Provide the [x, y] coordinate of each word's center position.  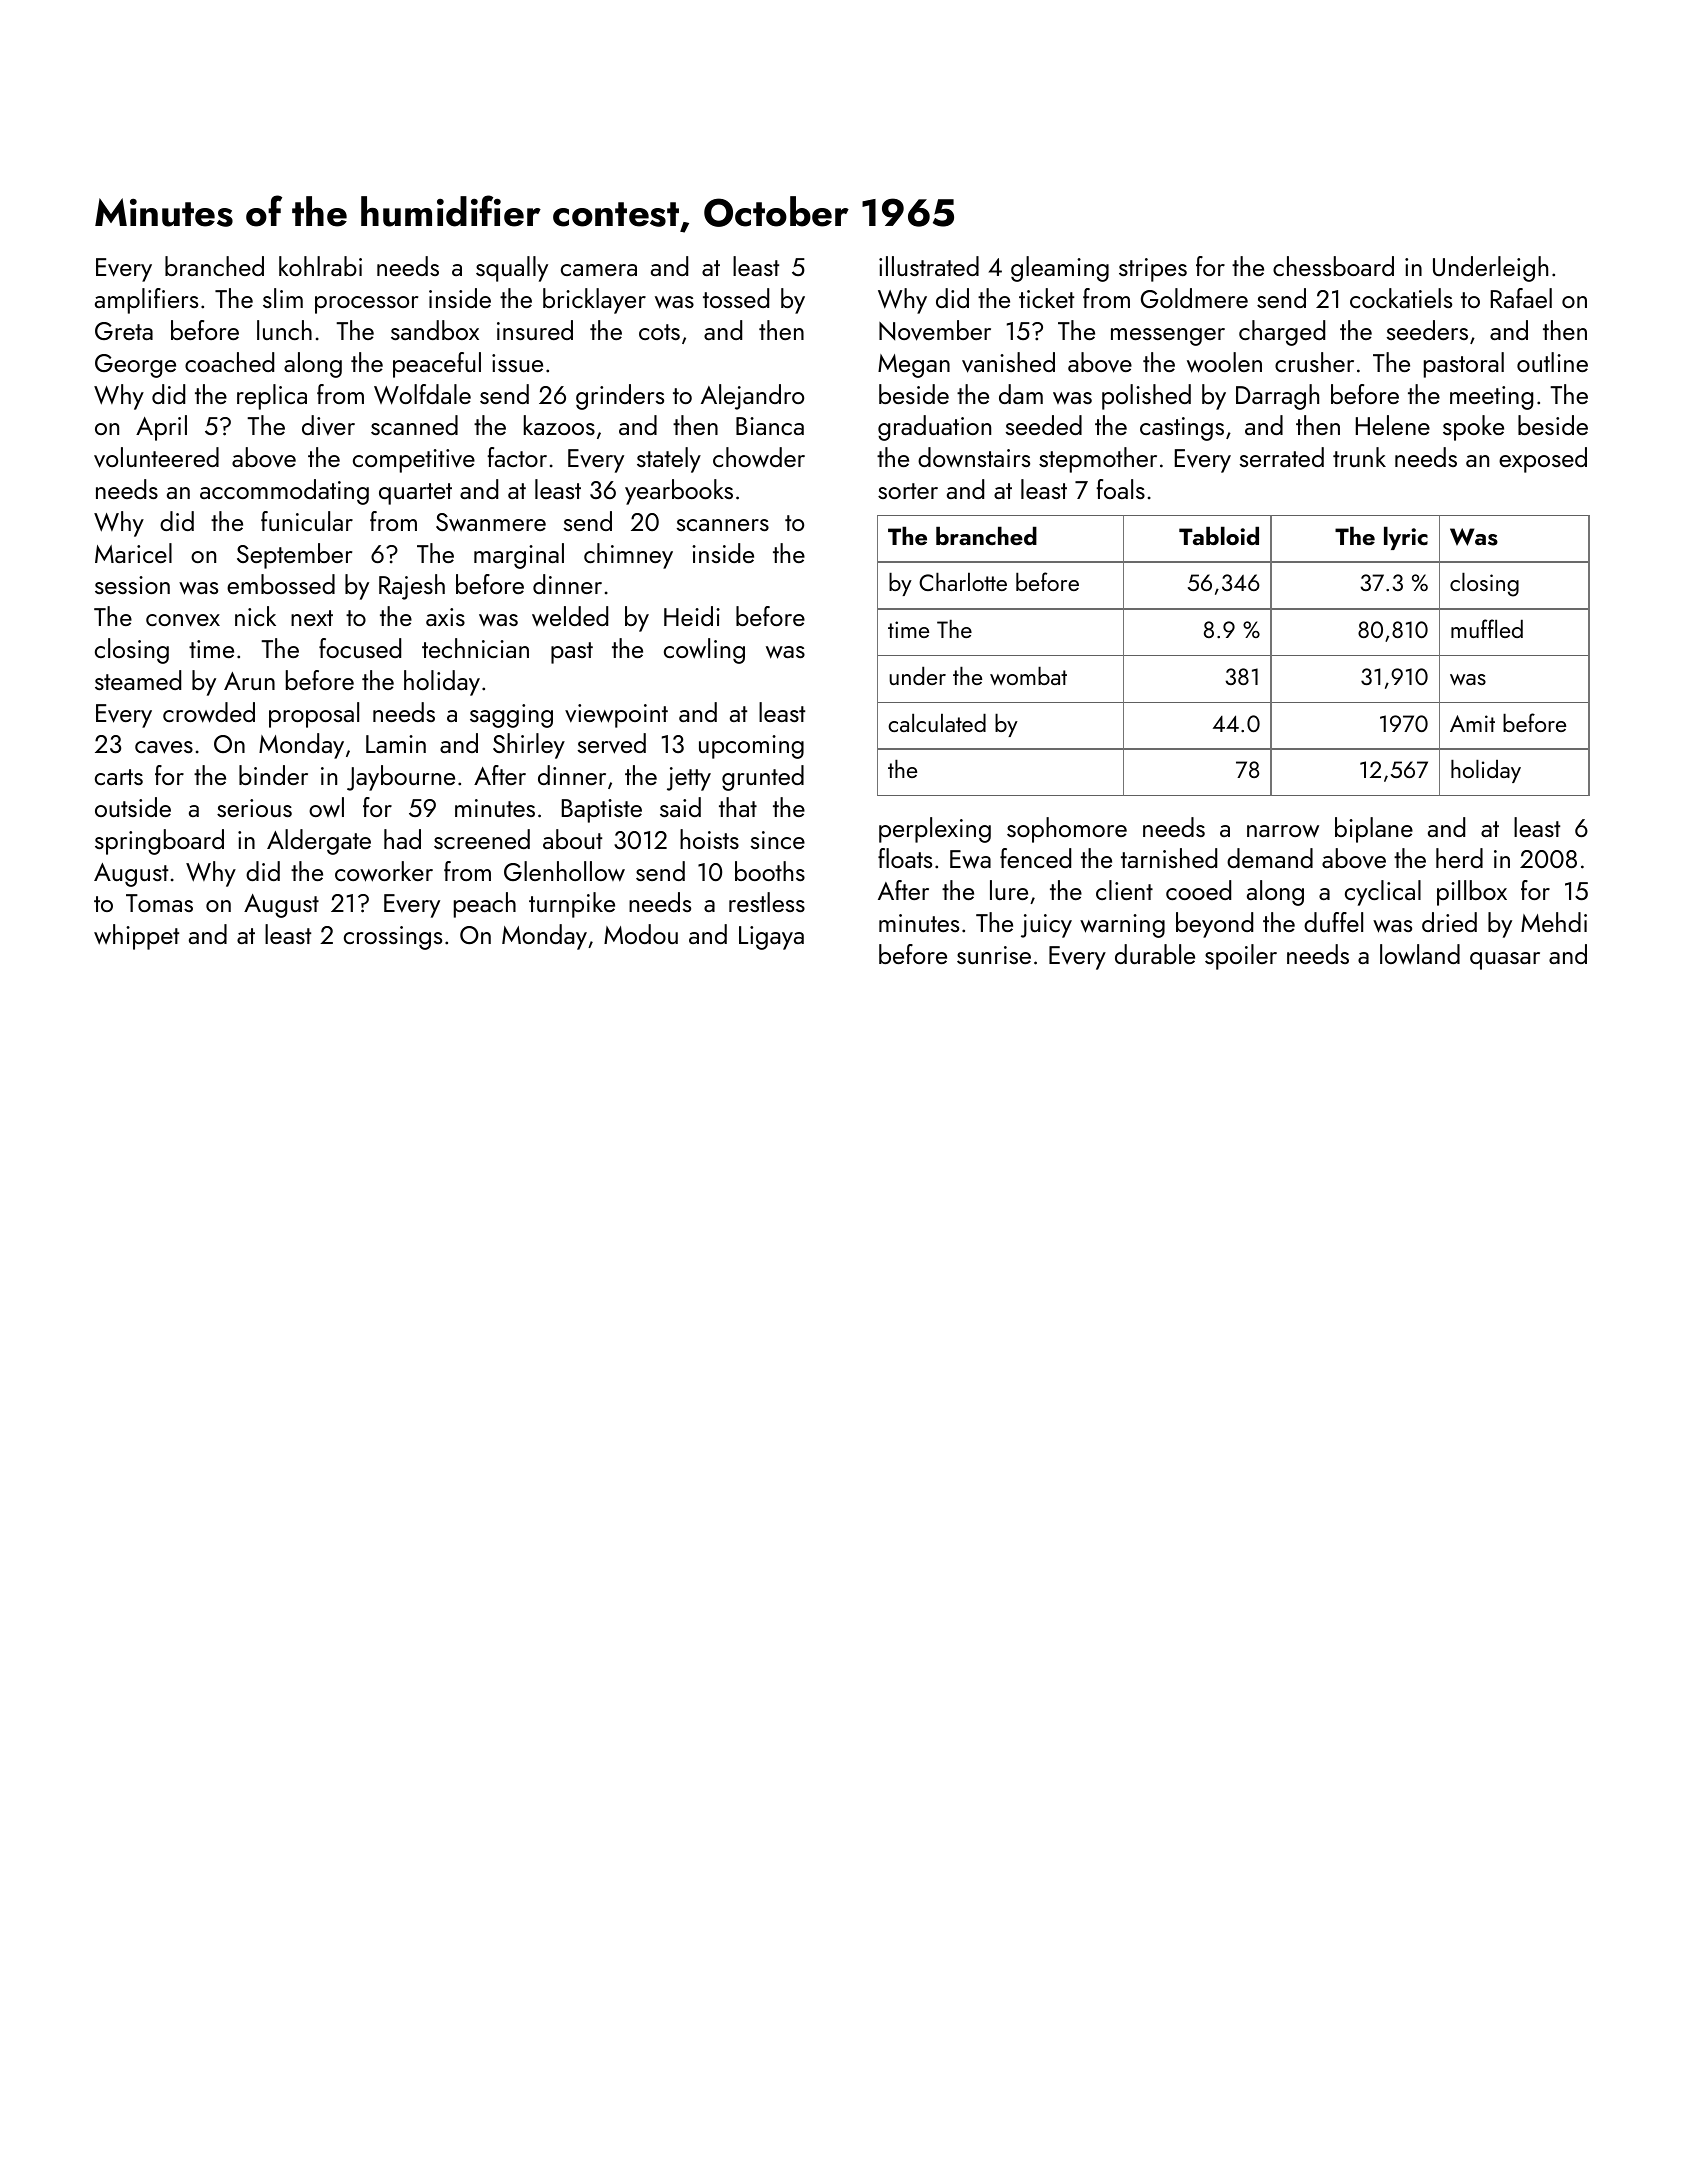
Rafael [1521, 298]
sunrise [994, 955]
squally [512, 269]
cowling [704, 651]
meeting [1491, 398]
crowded [209, 712]
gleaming [1060, 269]
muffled [1487, 628]
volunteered [156, 457]
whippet [136, 937]
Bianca [770, 426]
